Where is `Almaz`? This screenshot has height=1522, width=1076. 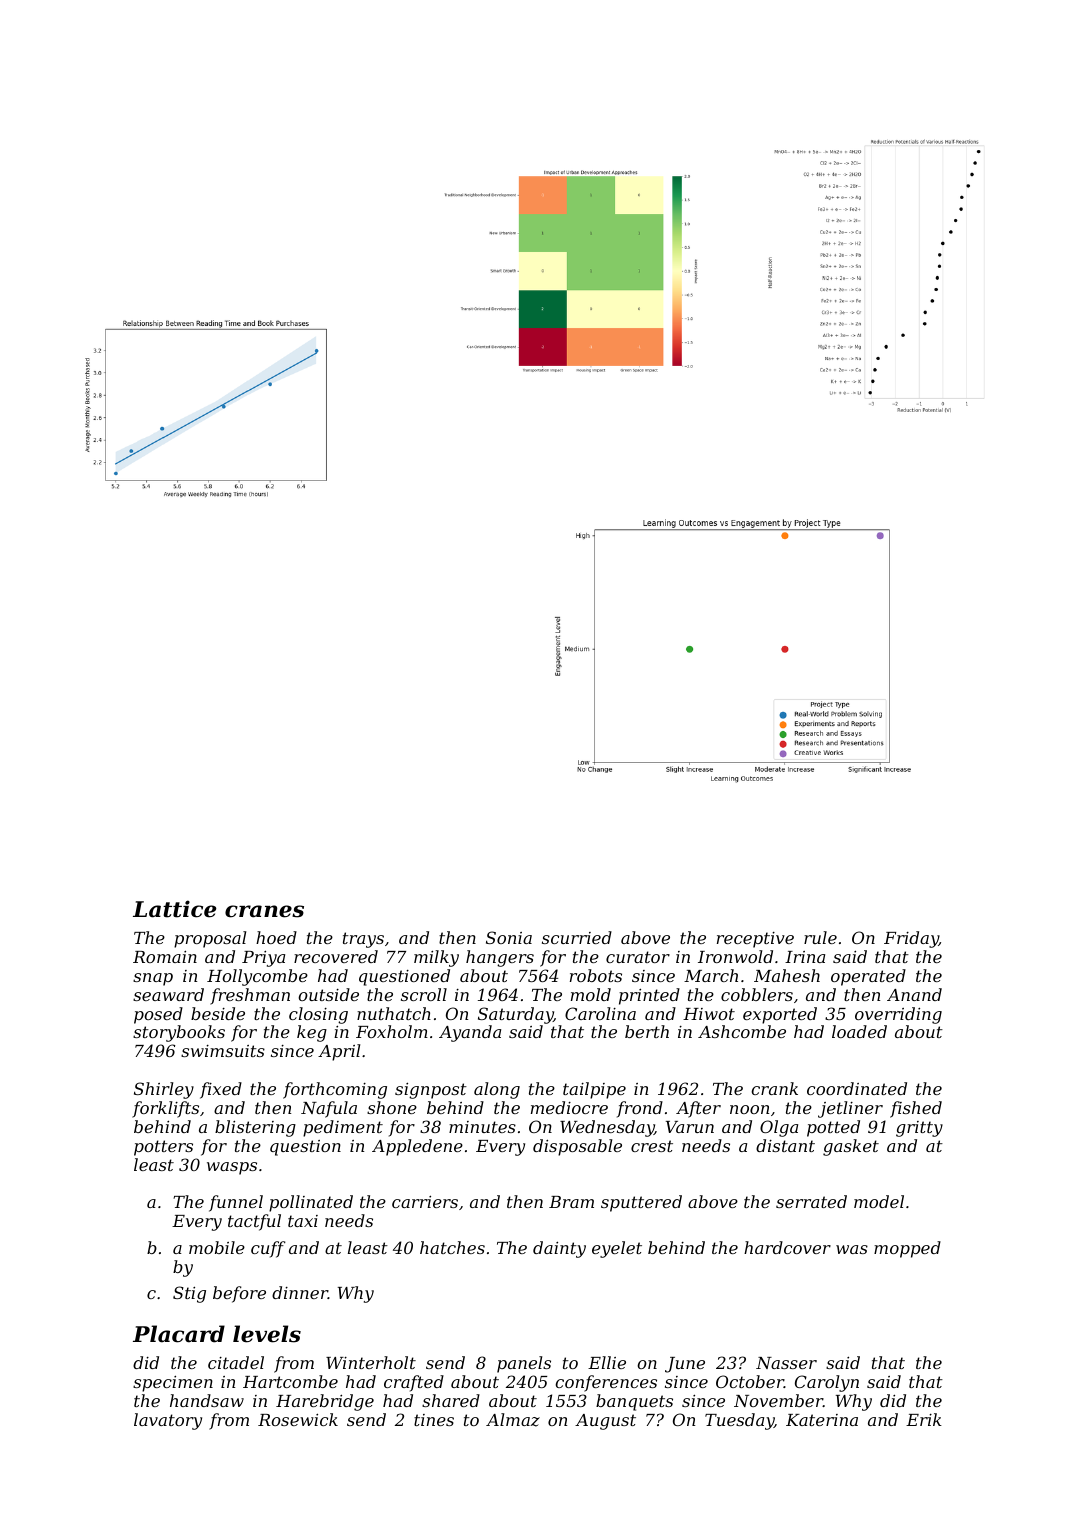
Almaz is located at coordinates (513, 1420).
